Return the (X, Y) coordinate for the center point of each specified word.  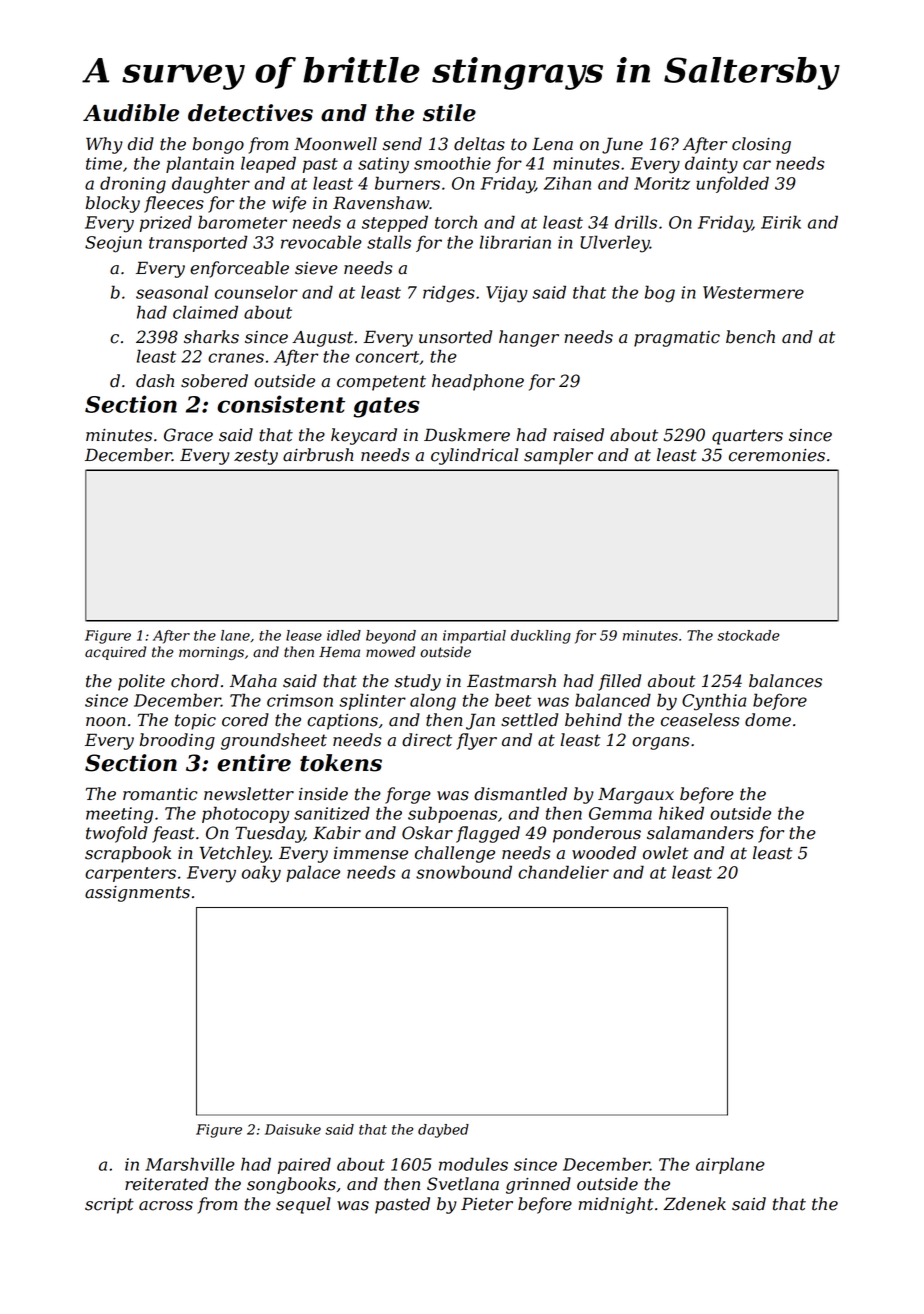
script (109, 1206)
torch (456, 222)
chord (195, 681)
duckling (541, 637)
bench (750, 337)
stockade (748, 635)
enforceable (239, 269)
